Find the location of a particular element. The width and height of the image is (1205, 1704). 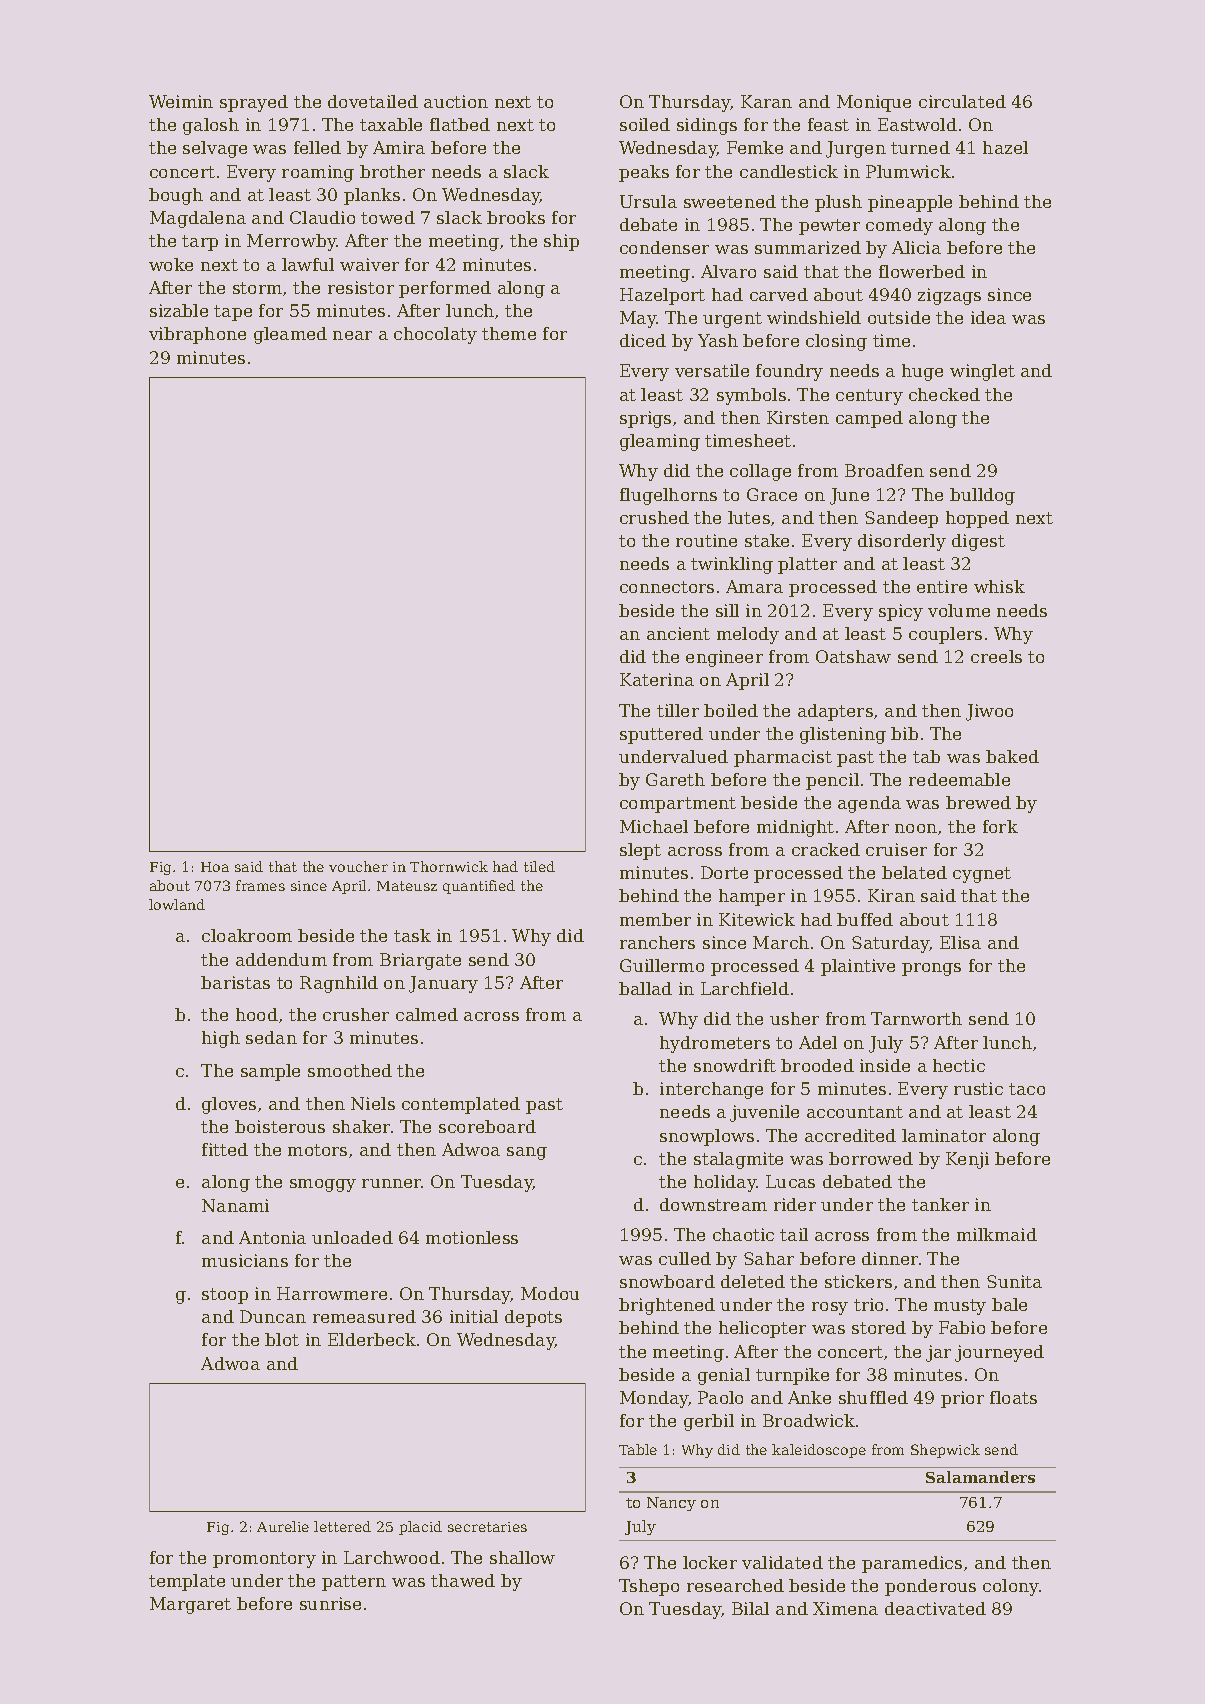

Karan is located at coordinates (766, 101).
